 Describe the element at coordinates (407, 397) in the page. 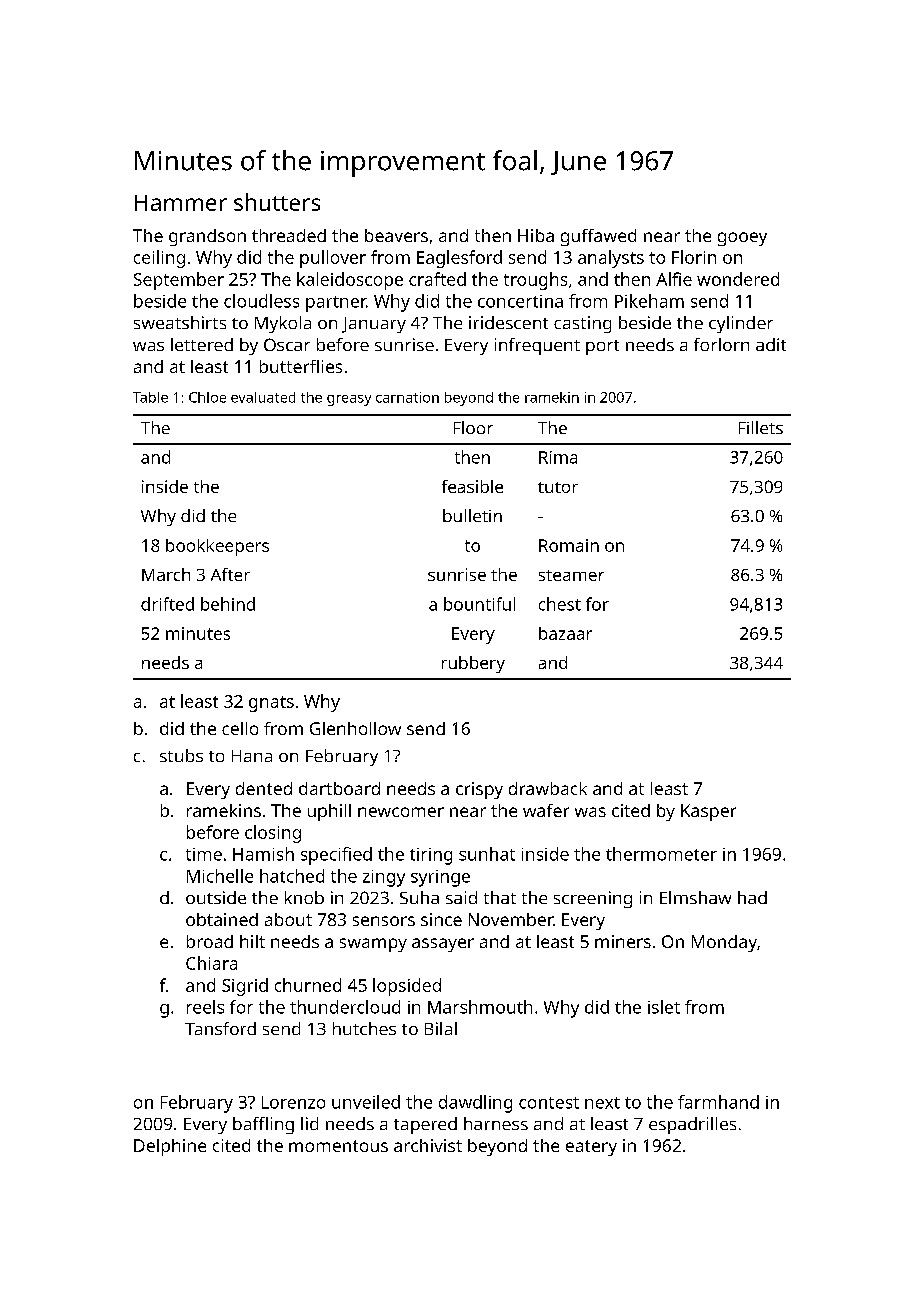

I see `carnation` at that location.
